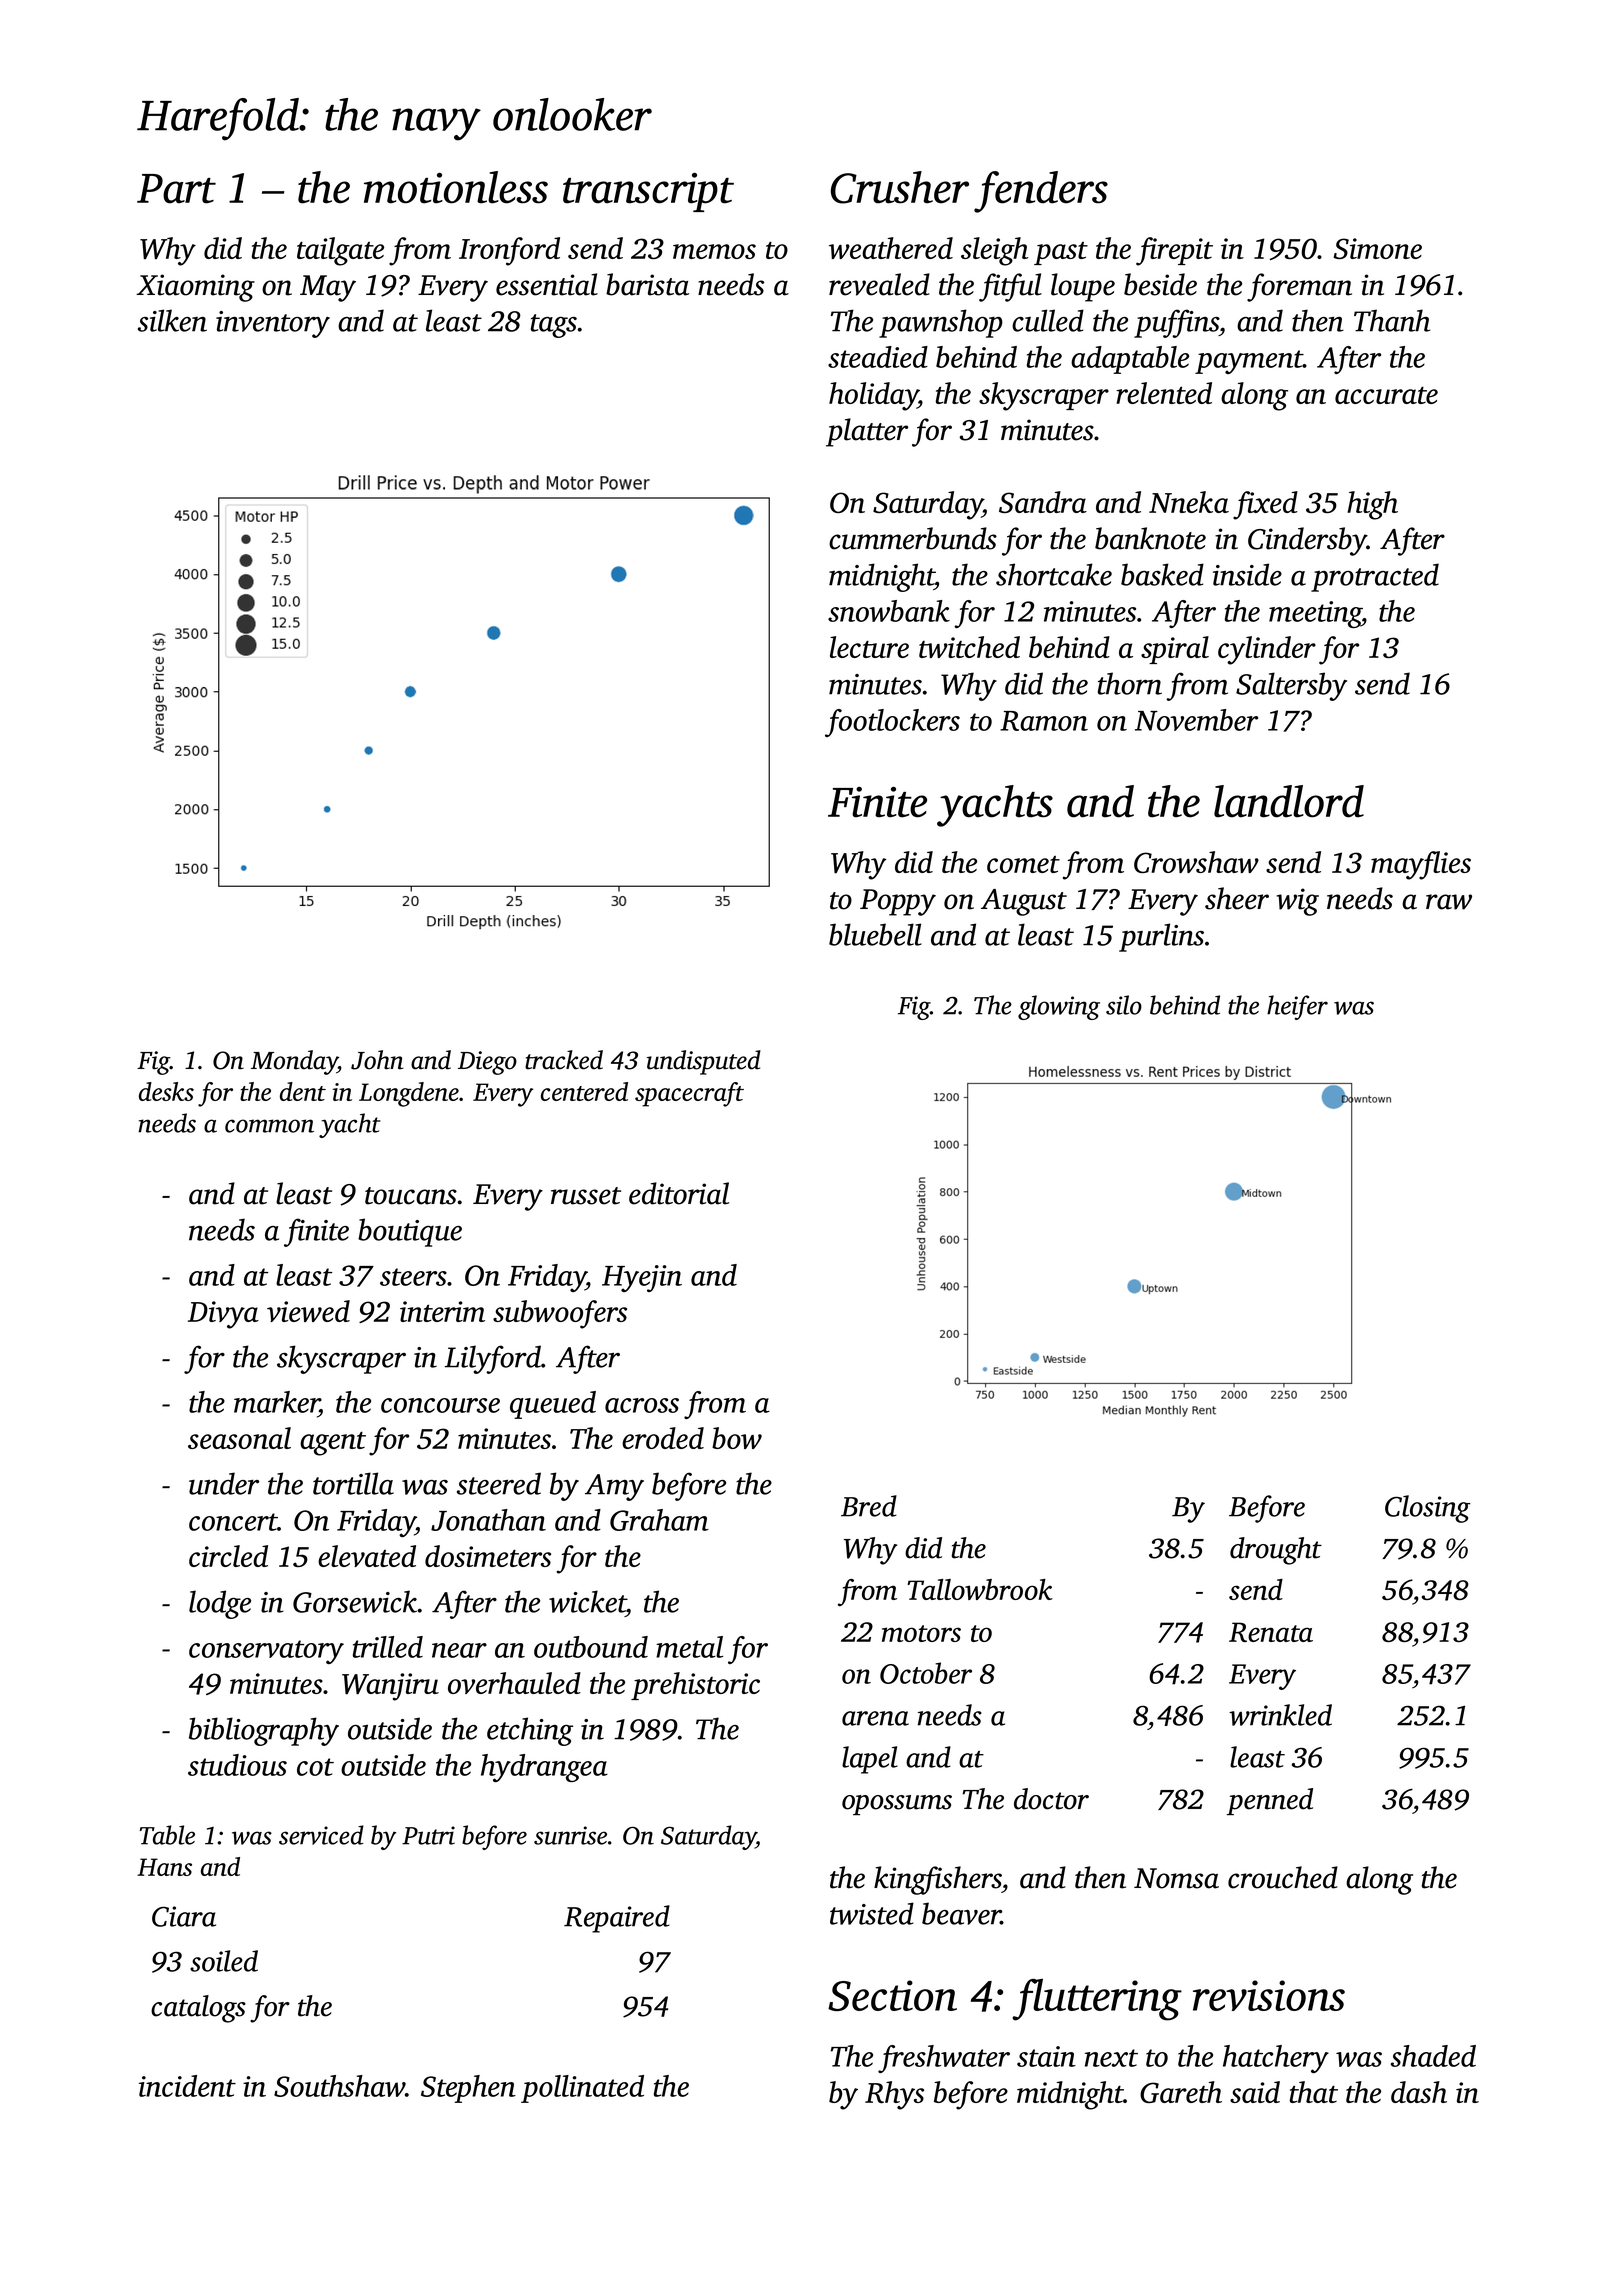 This screenshot has height=2292, width=1620. I want to click on Rhys, so click(894, 2095).
